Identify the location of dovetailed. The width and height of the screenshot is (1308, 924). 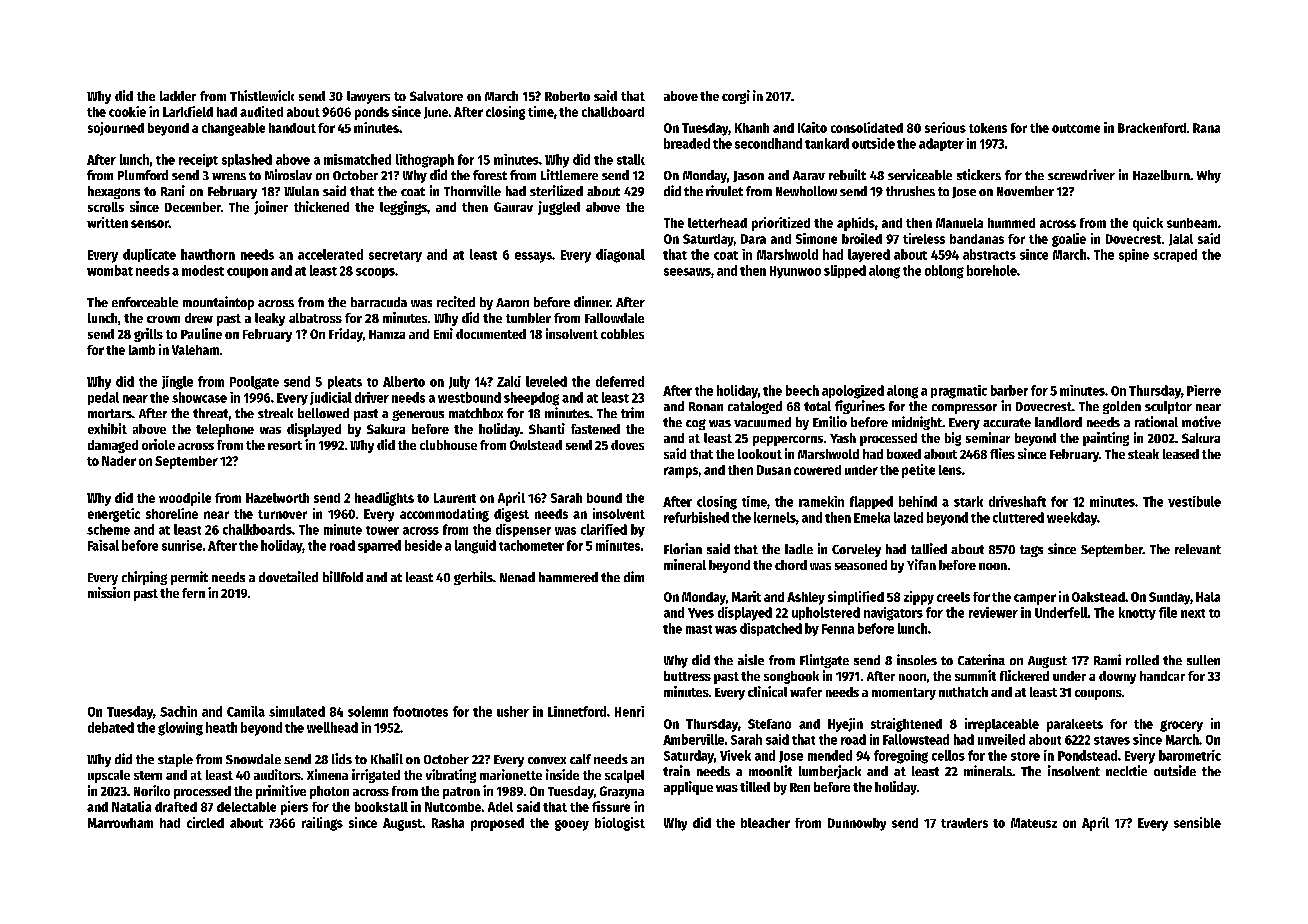
(288, 576).
